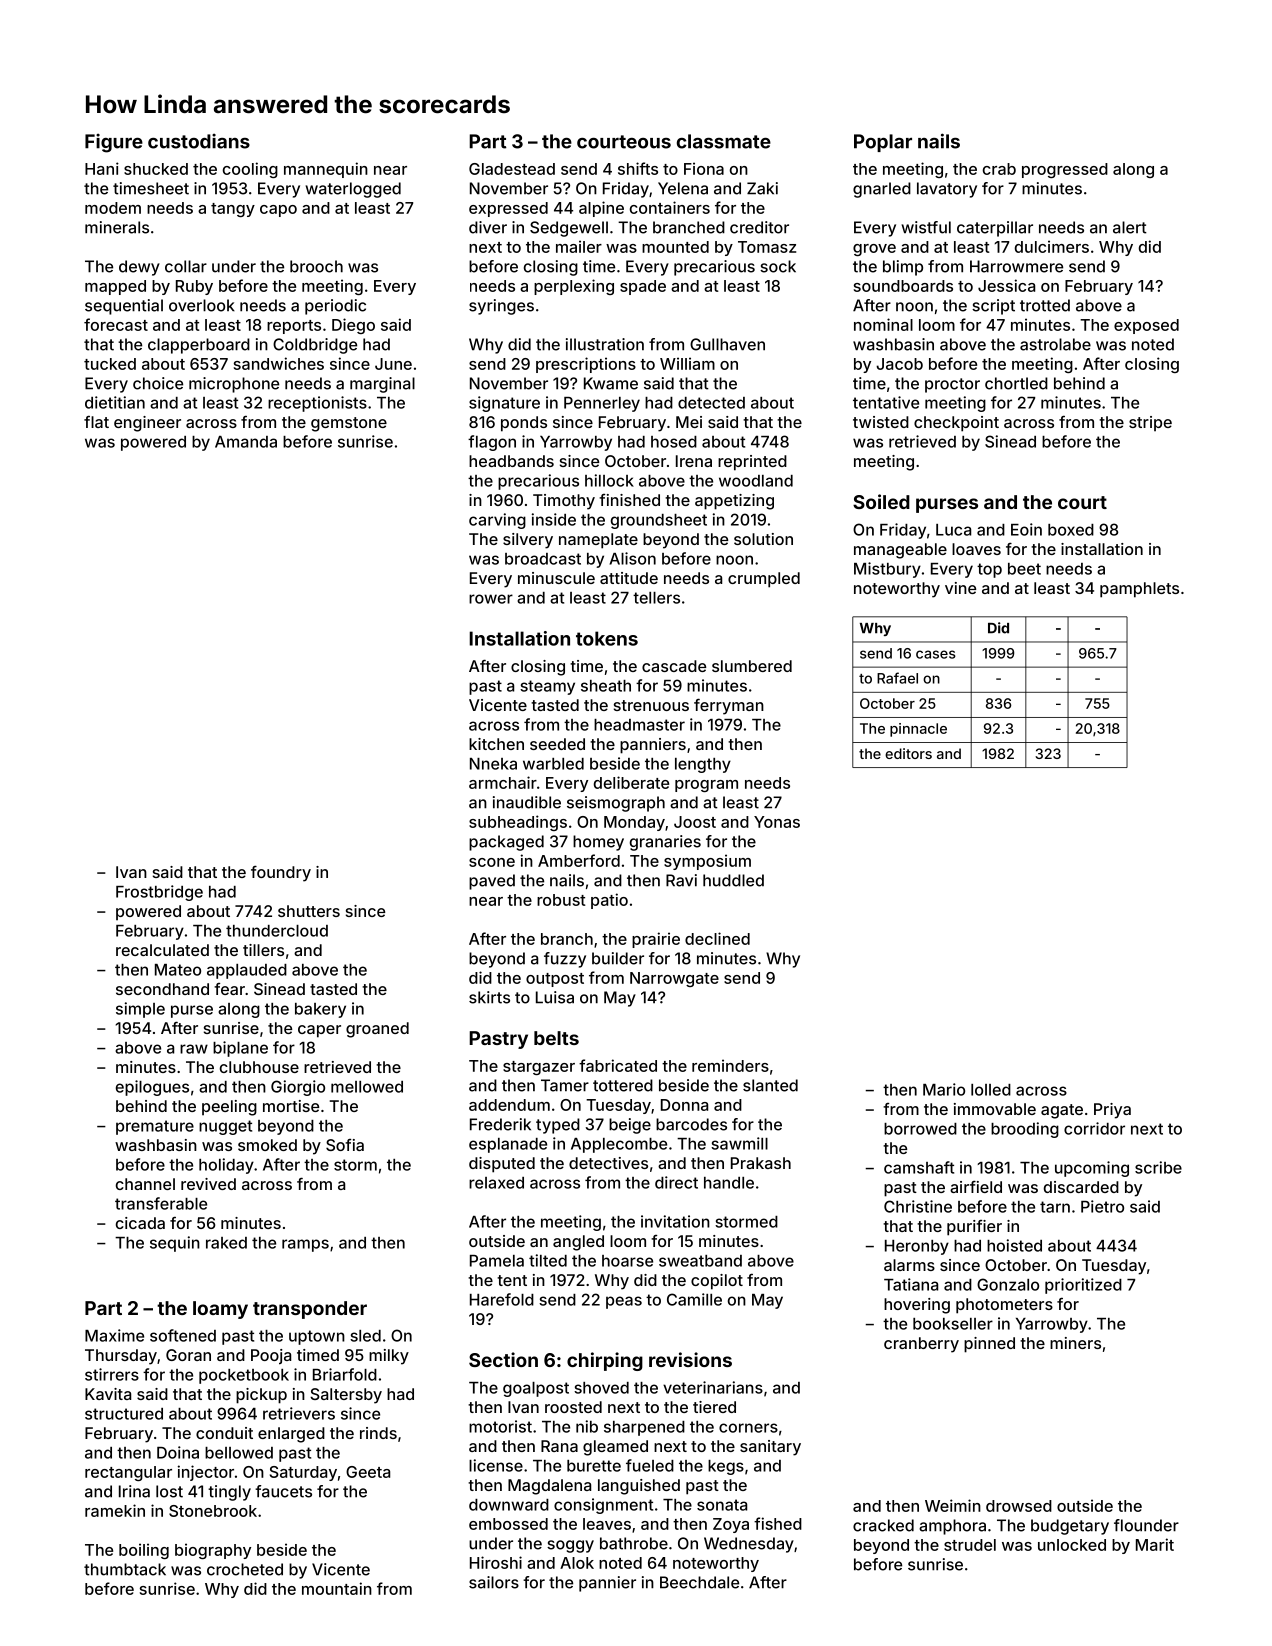 The height and width of the image is (1646, 1272). I want to click on crab, so click(999, 169).
